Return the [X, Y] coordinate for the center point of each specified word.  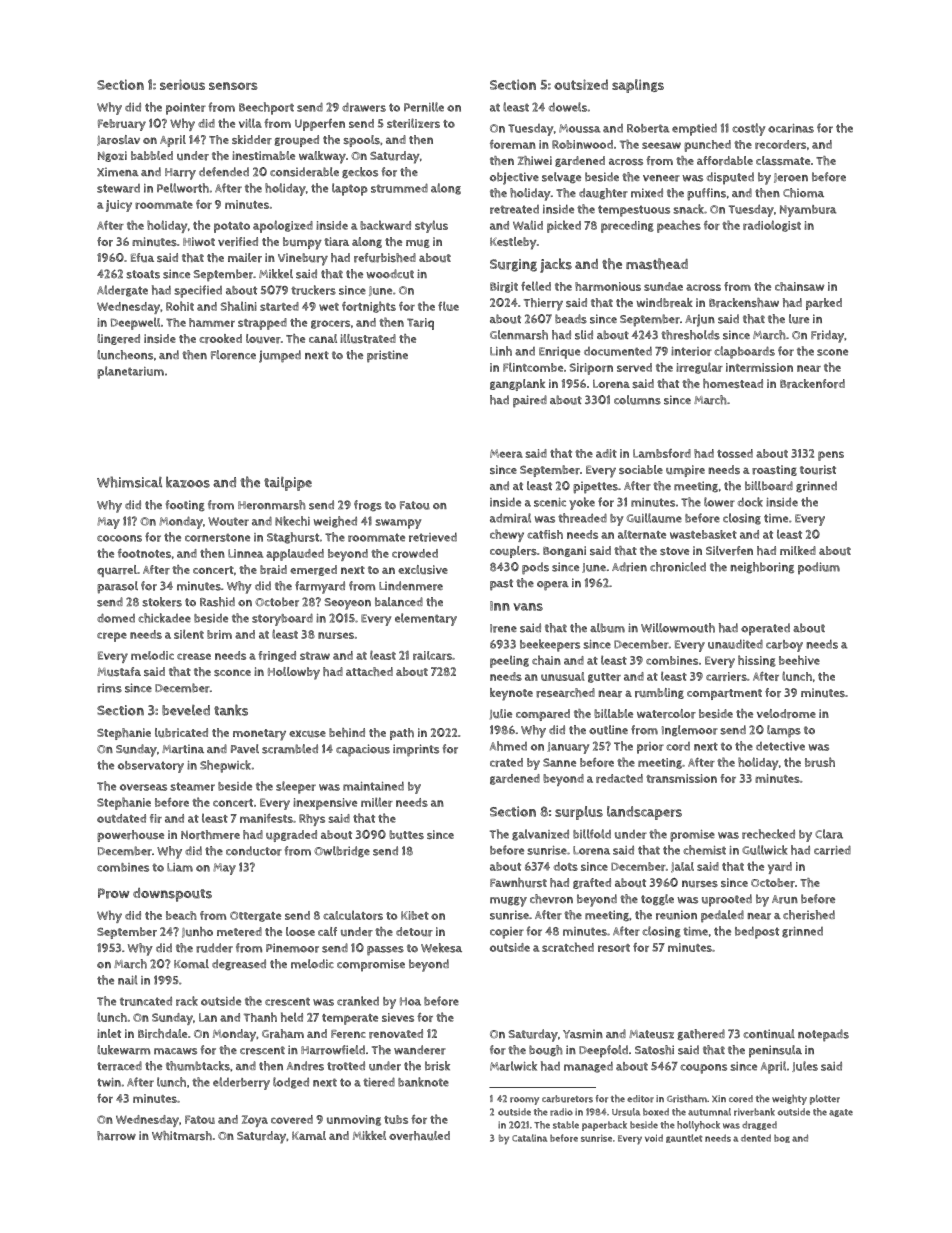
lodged [291, 1083]
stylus [431, 226]
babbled [152, 155]
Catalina [529, 1138]
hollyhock [698, 1126]
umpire [685, 471]
